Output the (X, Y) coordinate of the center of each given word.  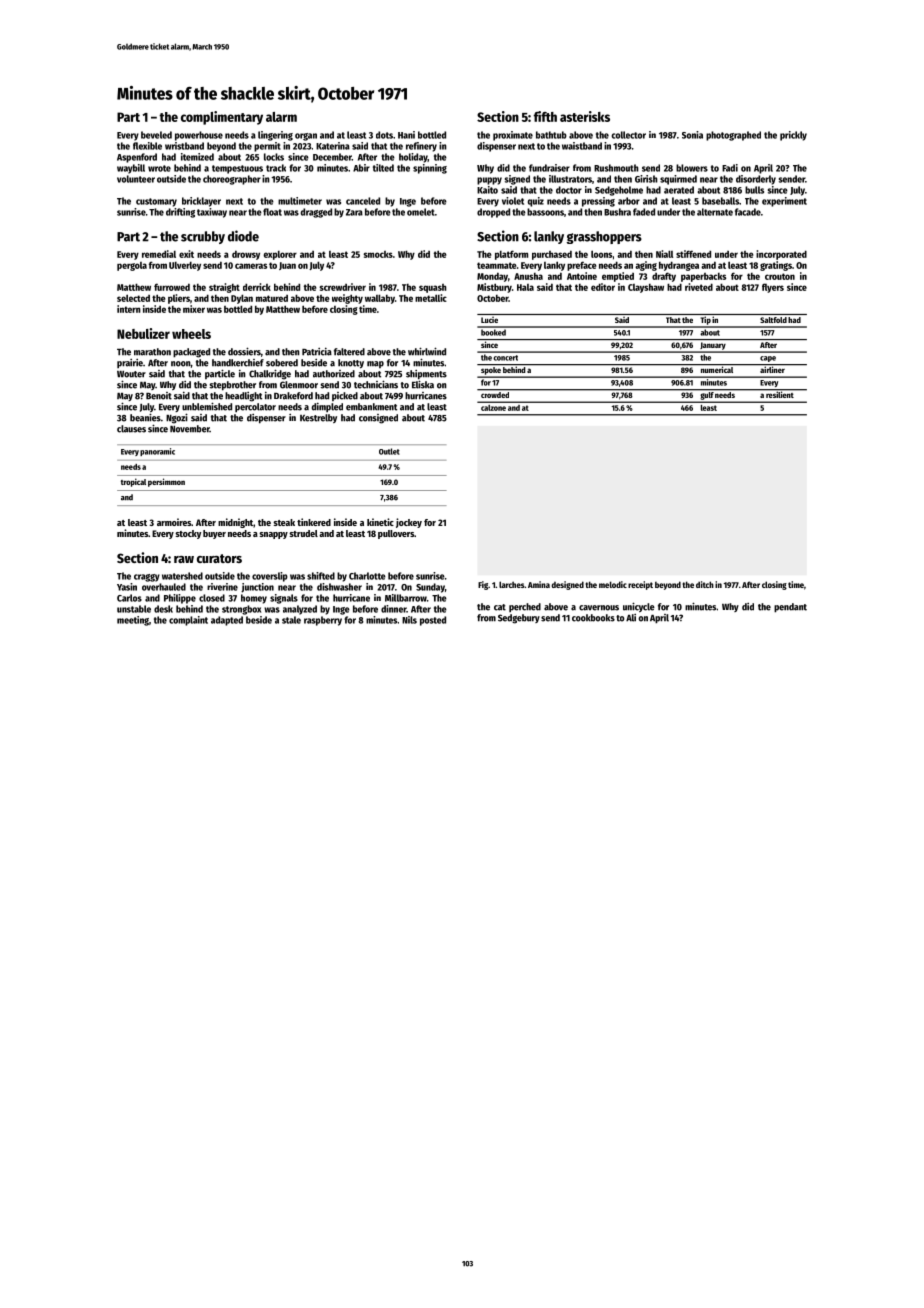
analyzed (300, 610)
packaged (191, 353)
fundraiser (549, 168)
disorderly (756, 180)
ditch (705, 584)
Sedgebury (519, 619)
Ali (631, 618)
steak (284, 522)
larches (512, 584)
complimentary (222, 118)
